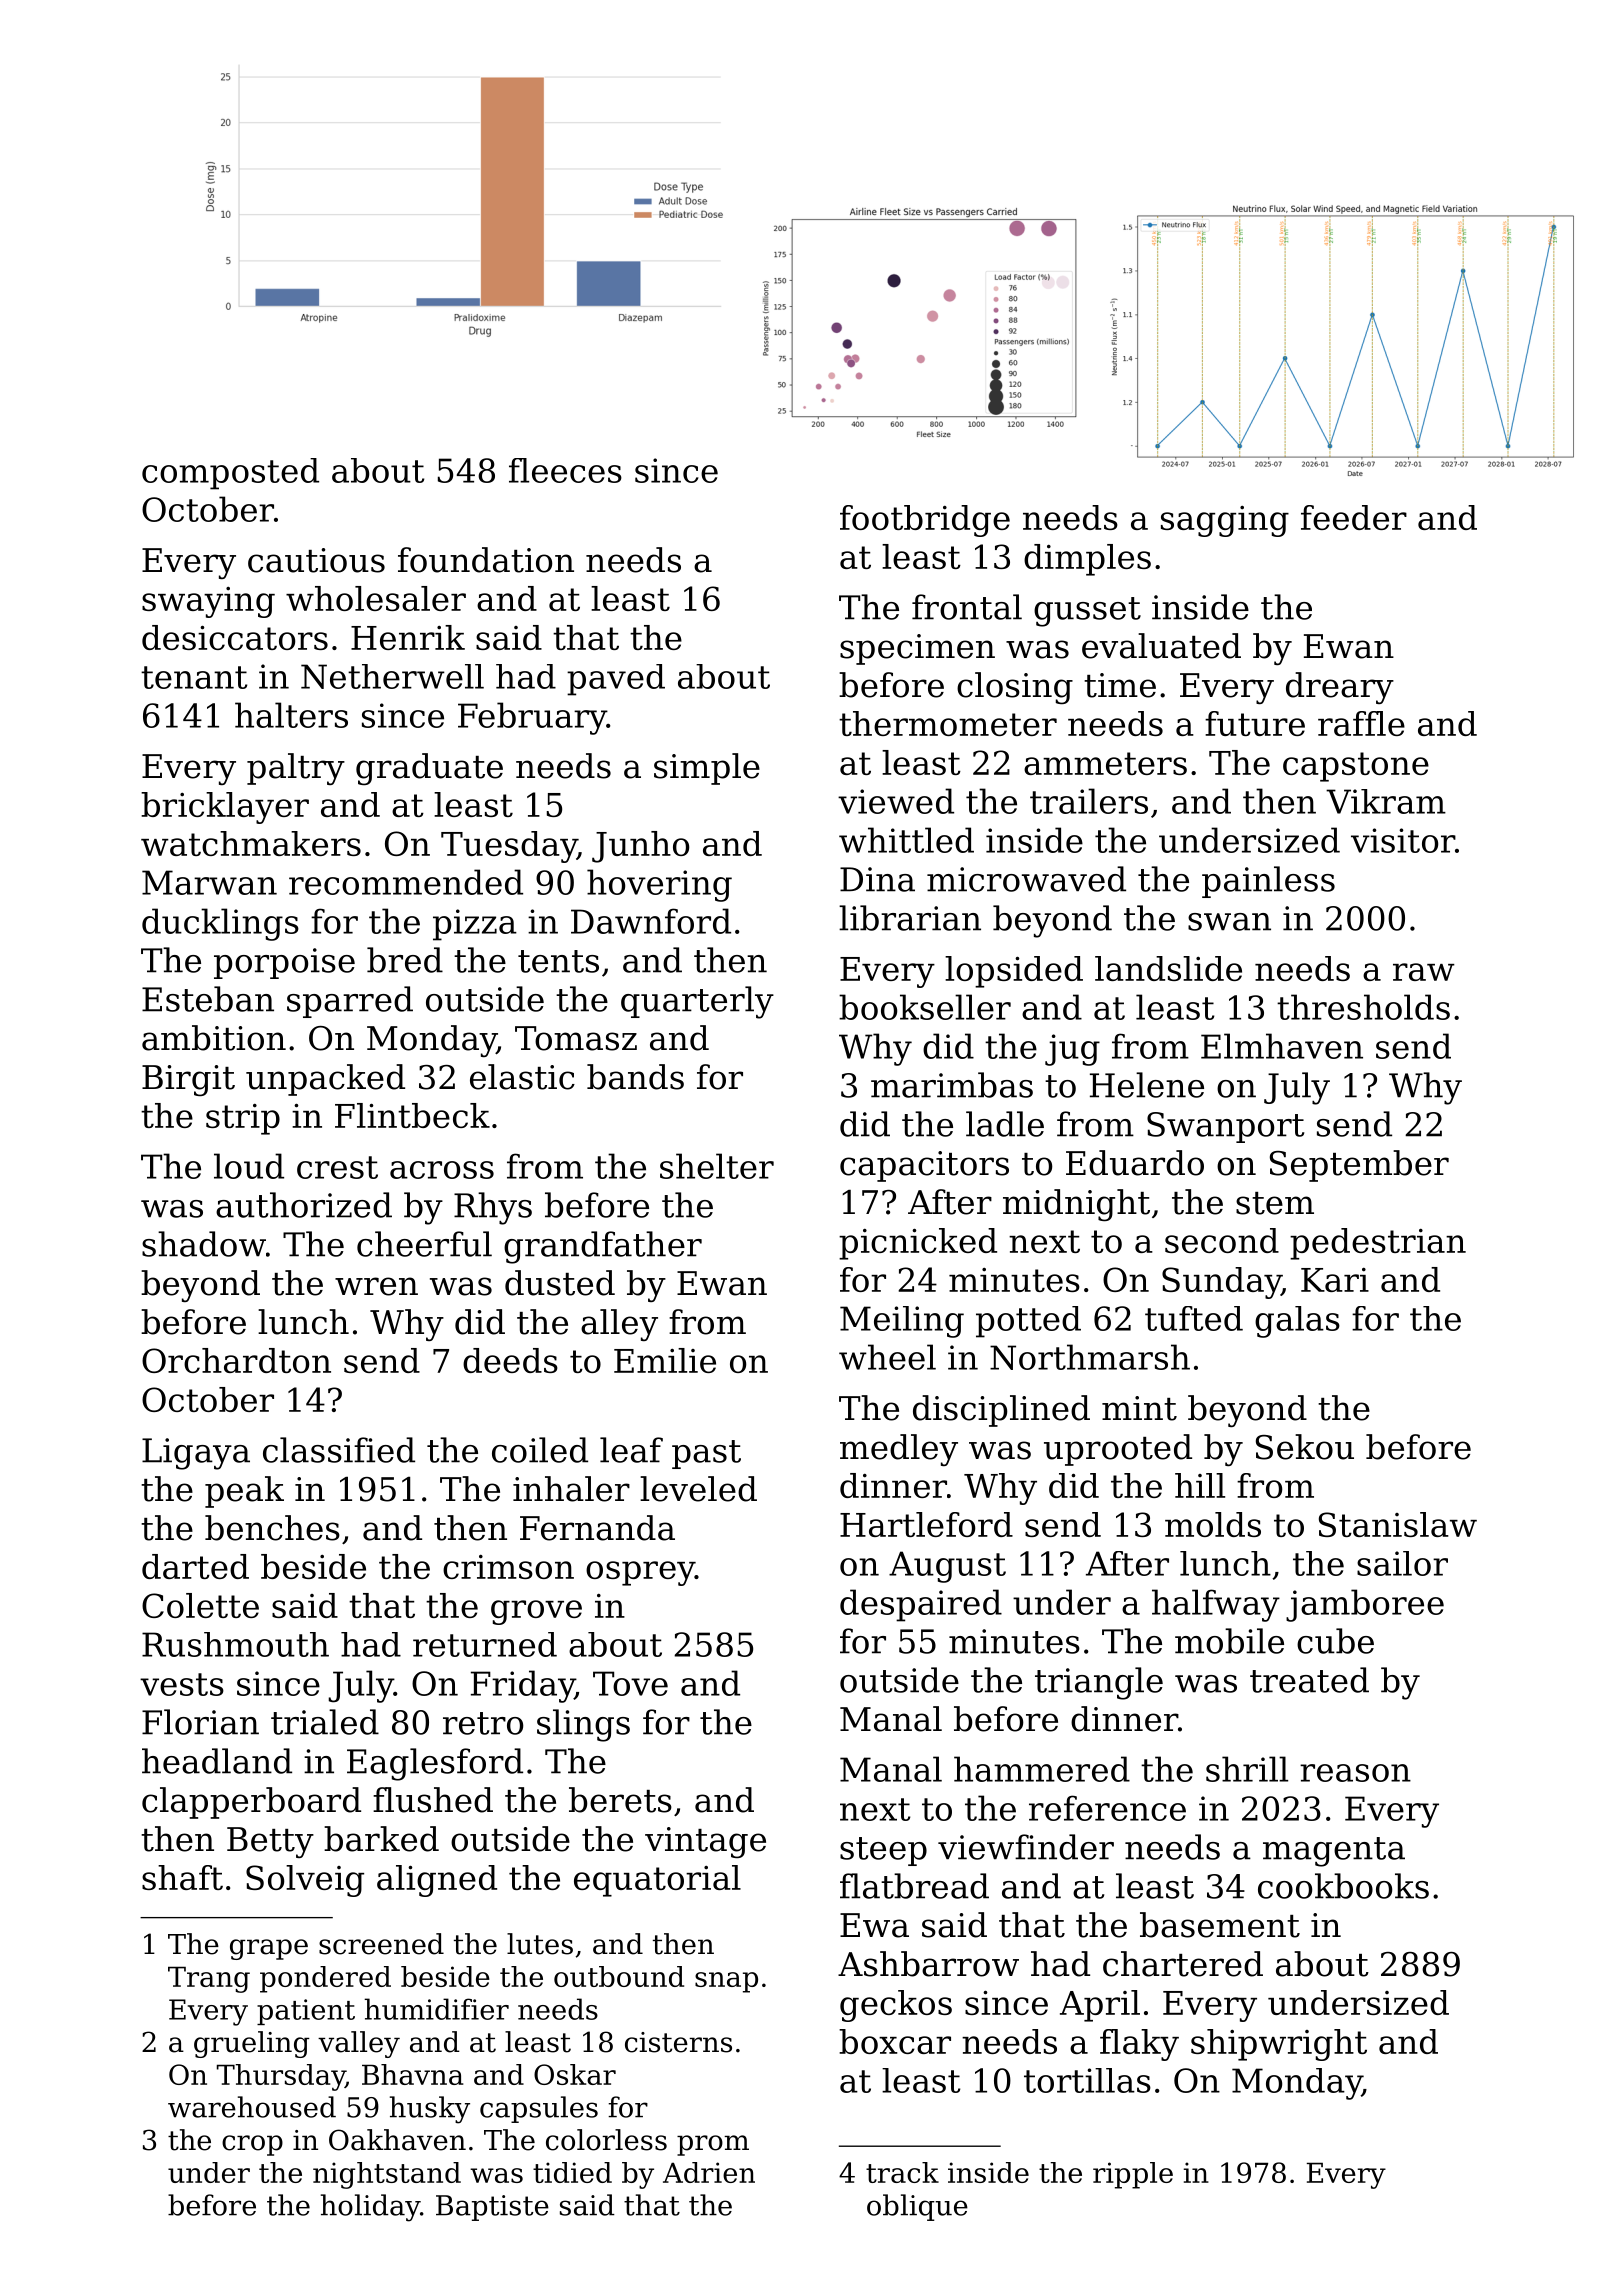  What do you see at coordinates (925, 521) in the page?
I see `footbridge` at bounding box center [925, 521].
